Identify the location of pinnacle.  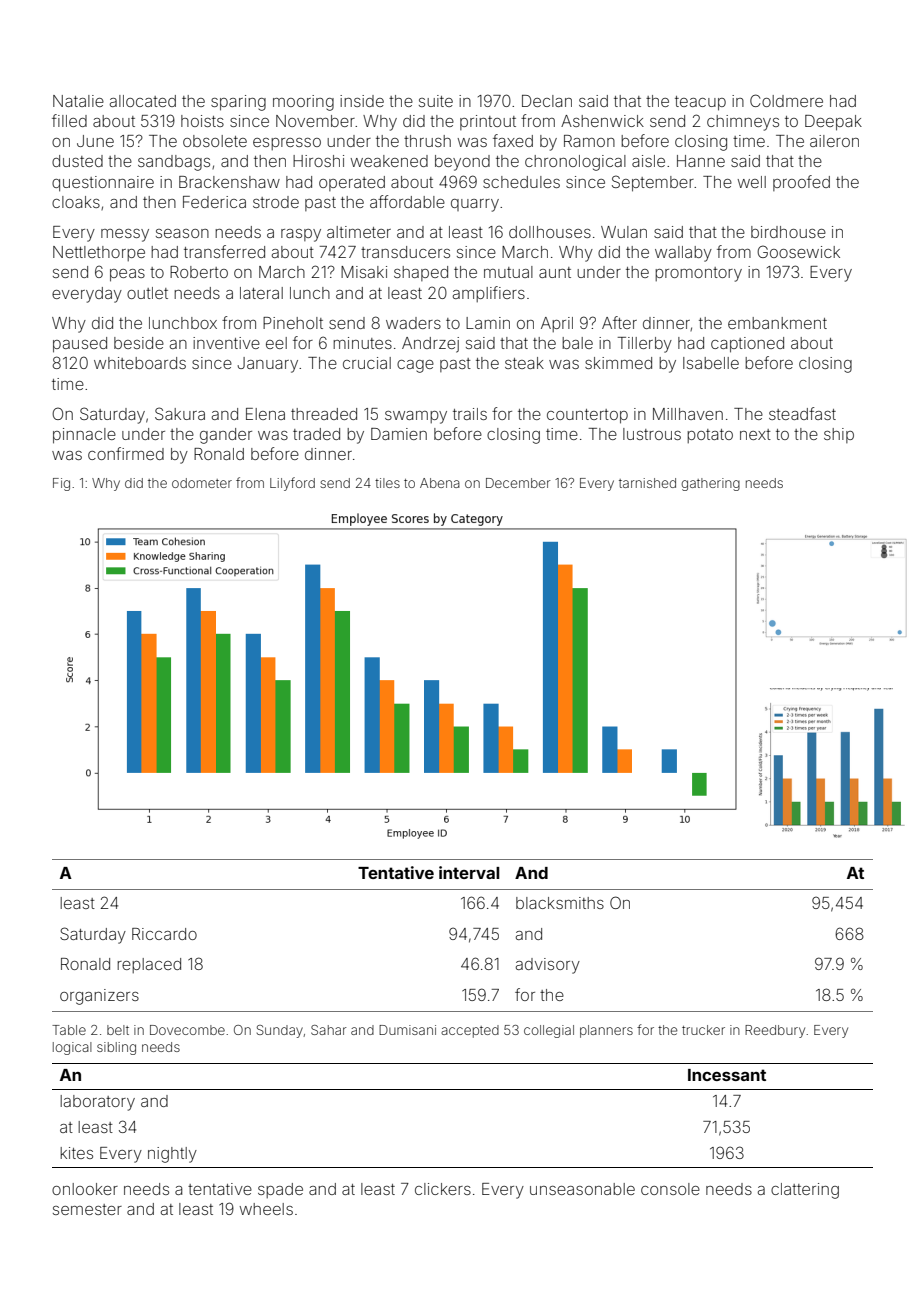
(84, 436).
